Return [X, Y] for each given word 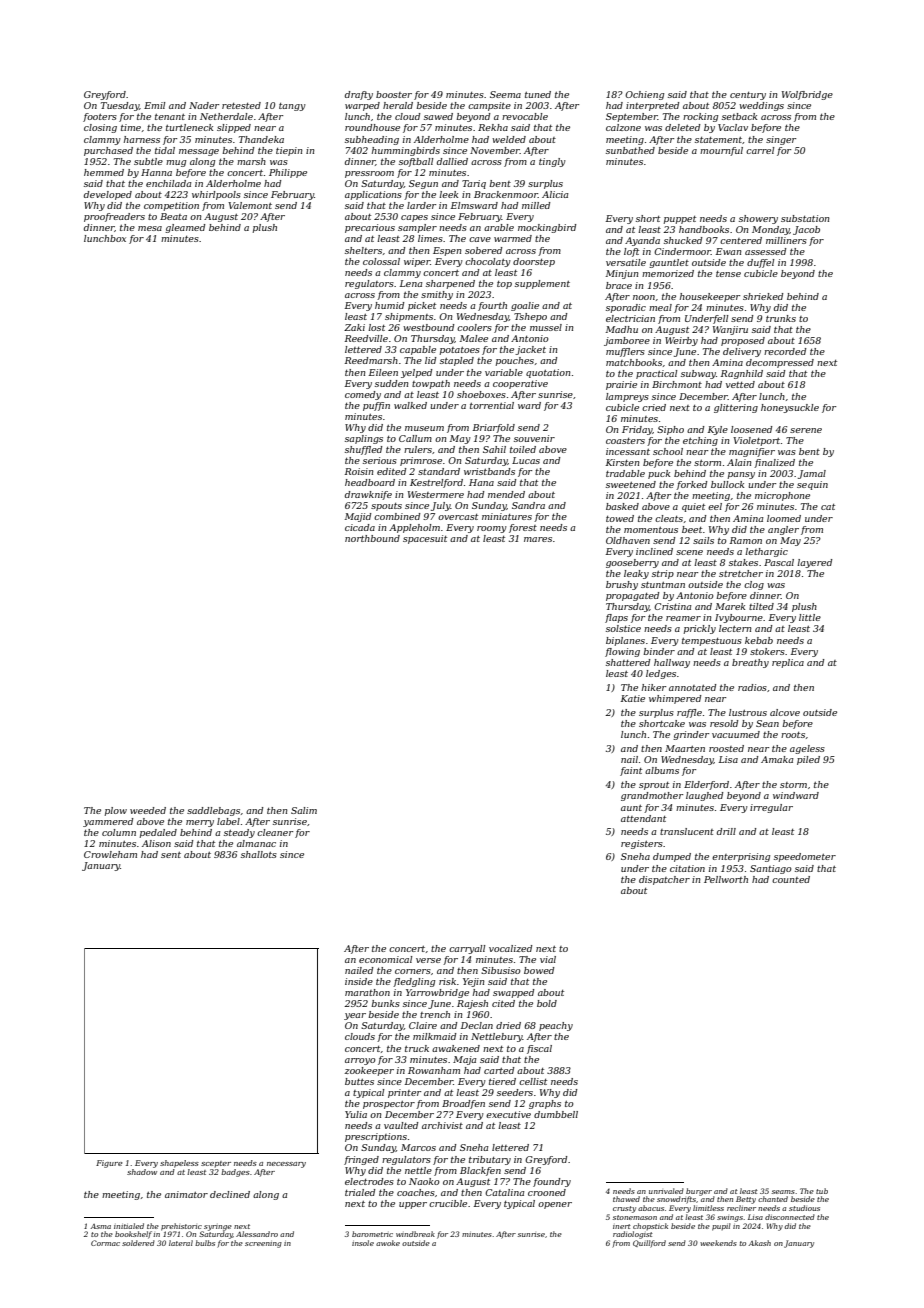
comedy [363, 395]
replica [788, 663]
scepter [216, 1164]
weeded [148, 810]
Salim [304, 810]
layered [814, 563]
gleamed [185, 228]
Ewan [729, 251]
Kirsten [623, 462]
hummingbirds [406, 151]
